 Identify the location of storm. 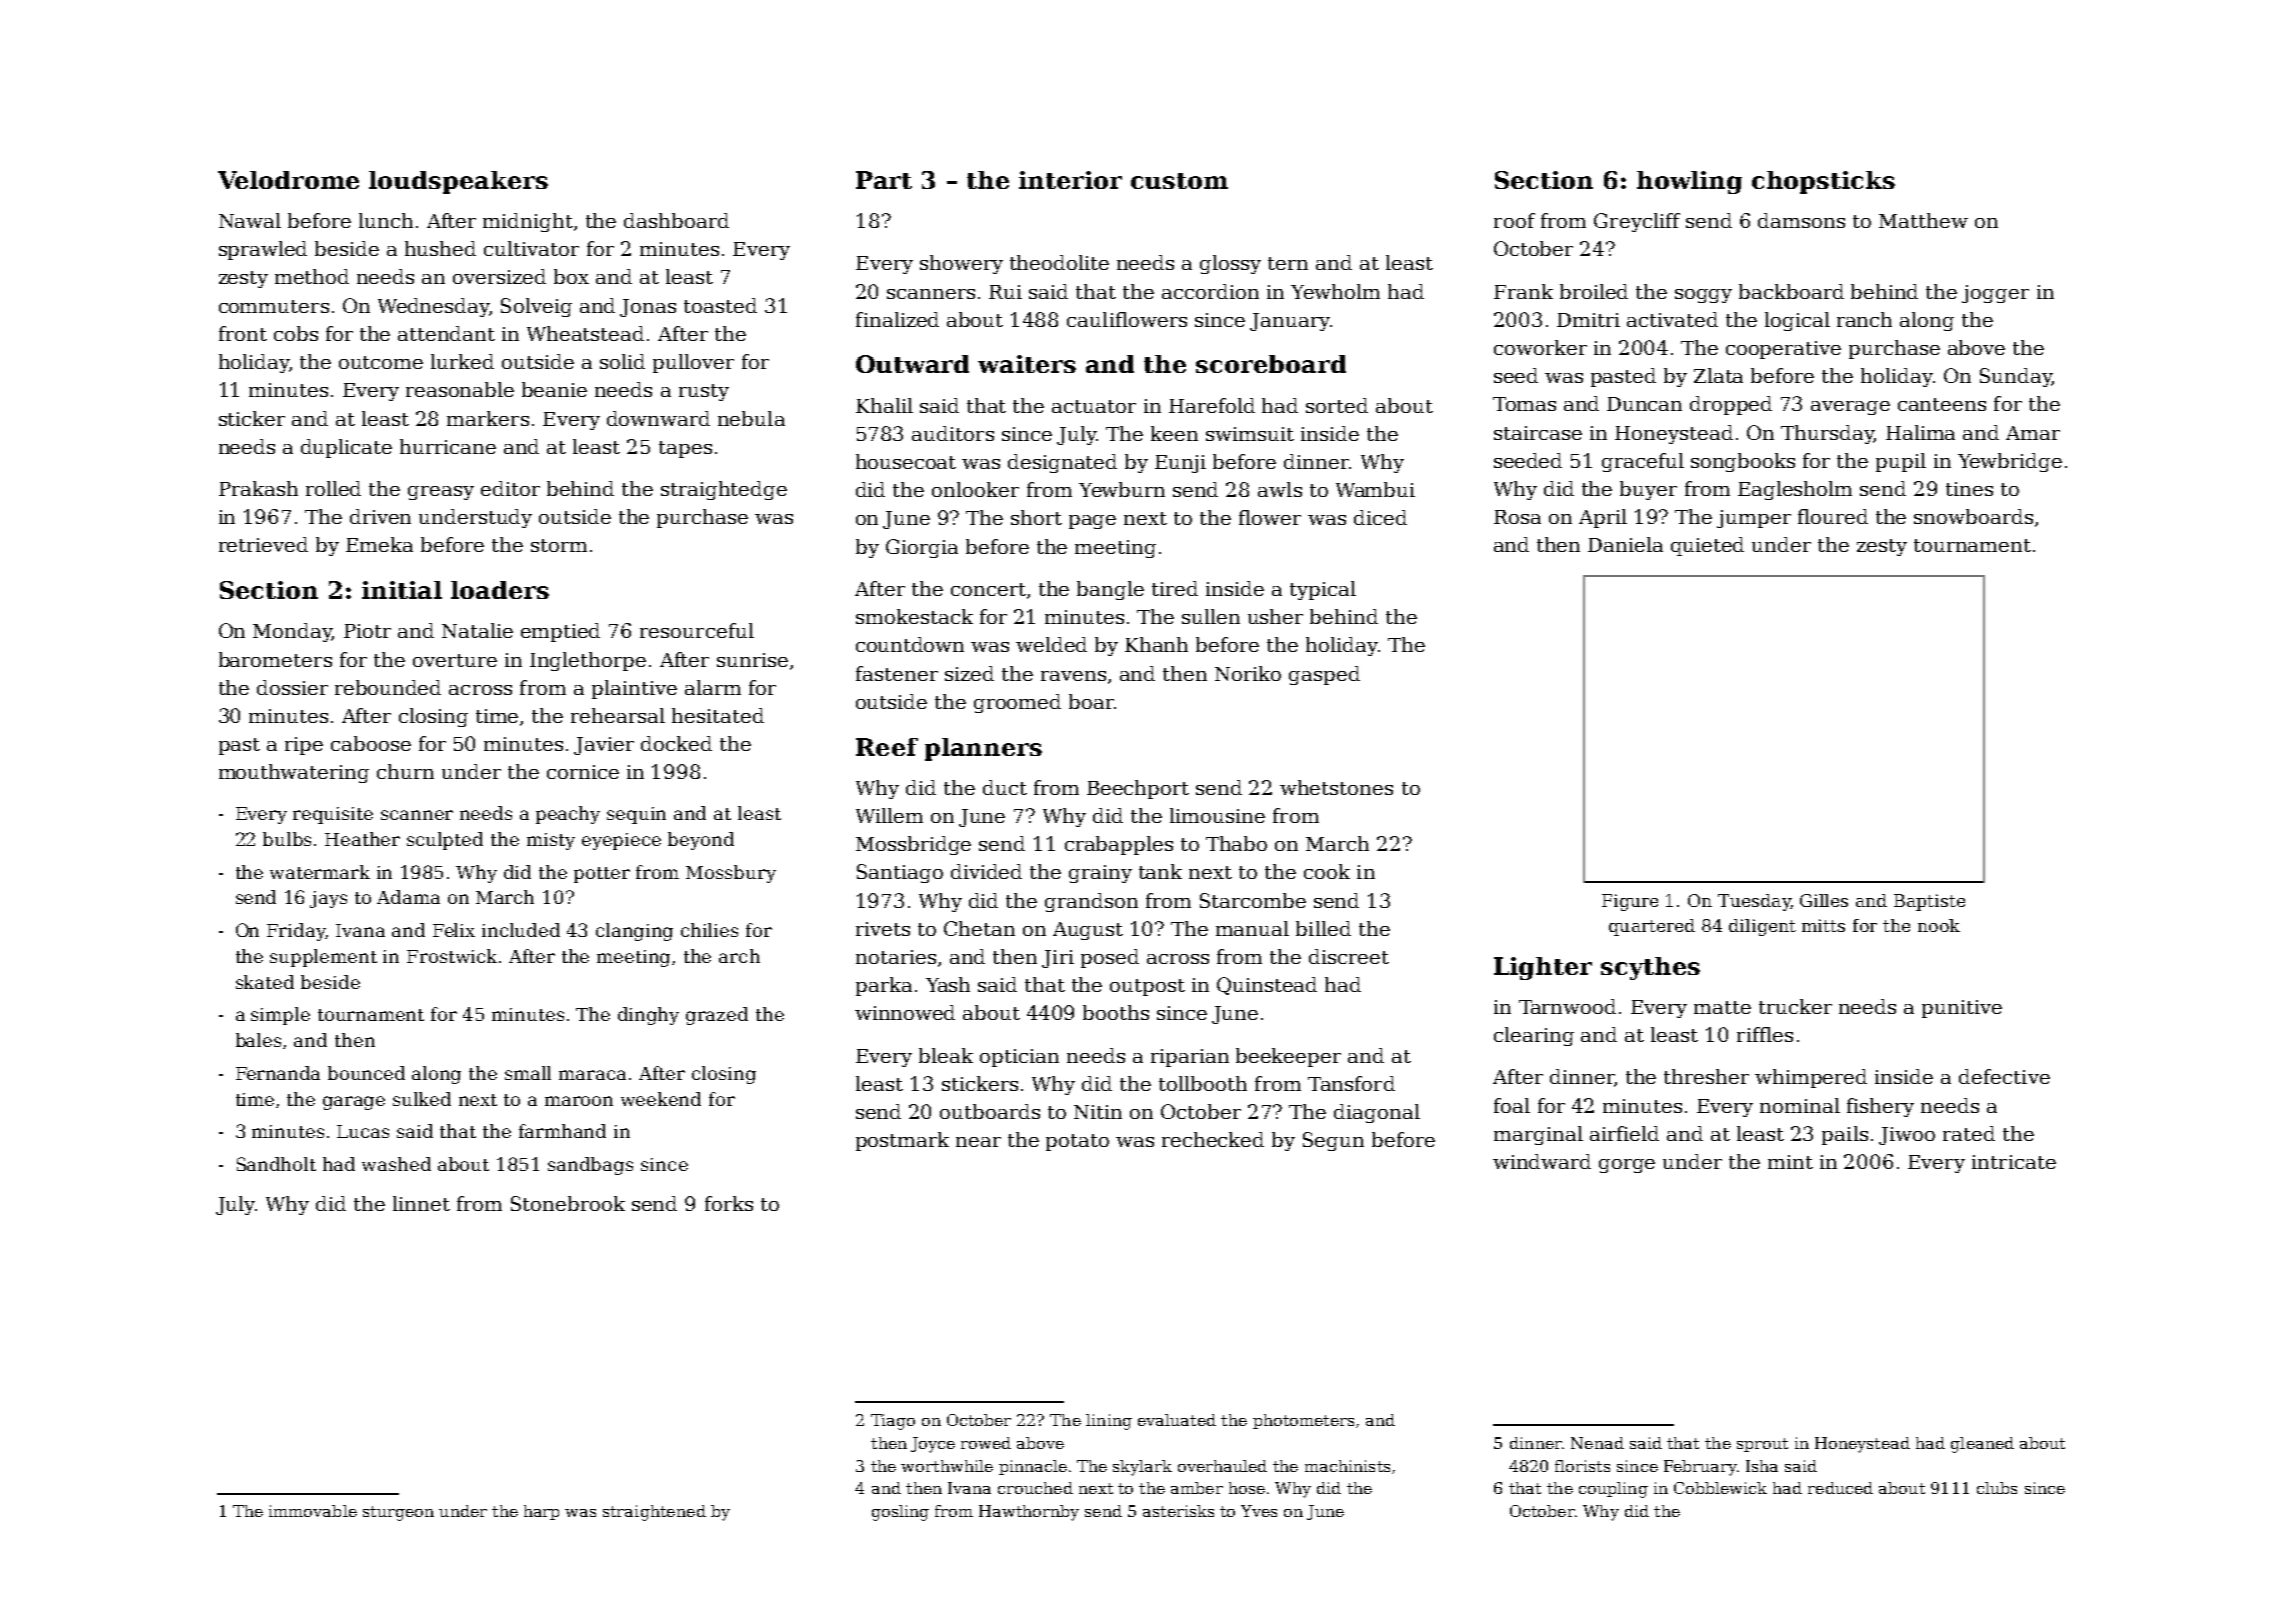
(559, 545).
